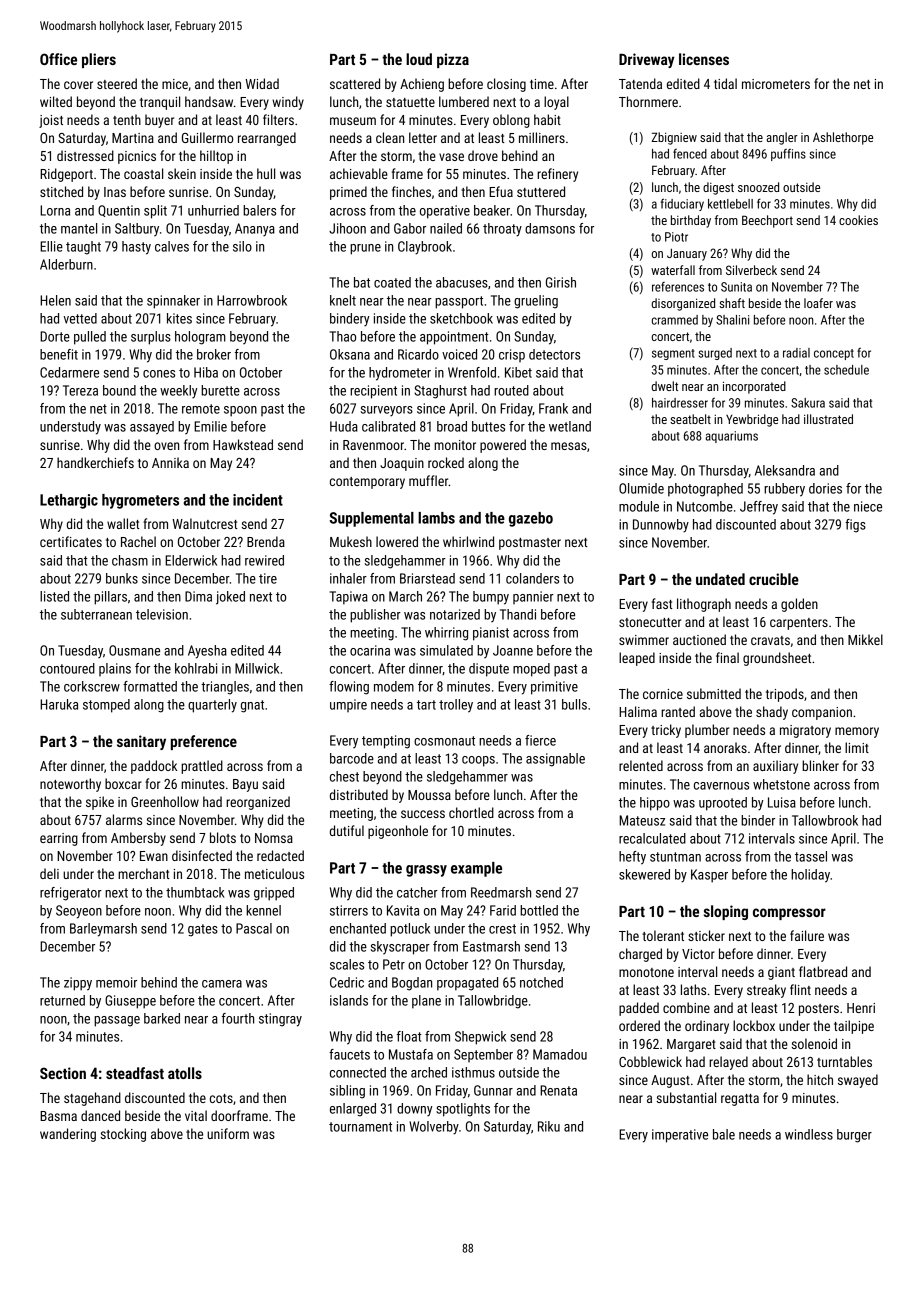  Describe the element at coordinates (419, 59) in the screenshot. I see `loud` at that location.
